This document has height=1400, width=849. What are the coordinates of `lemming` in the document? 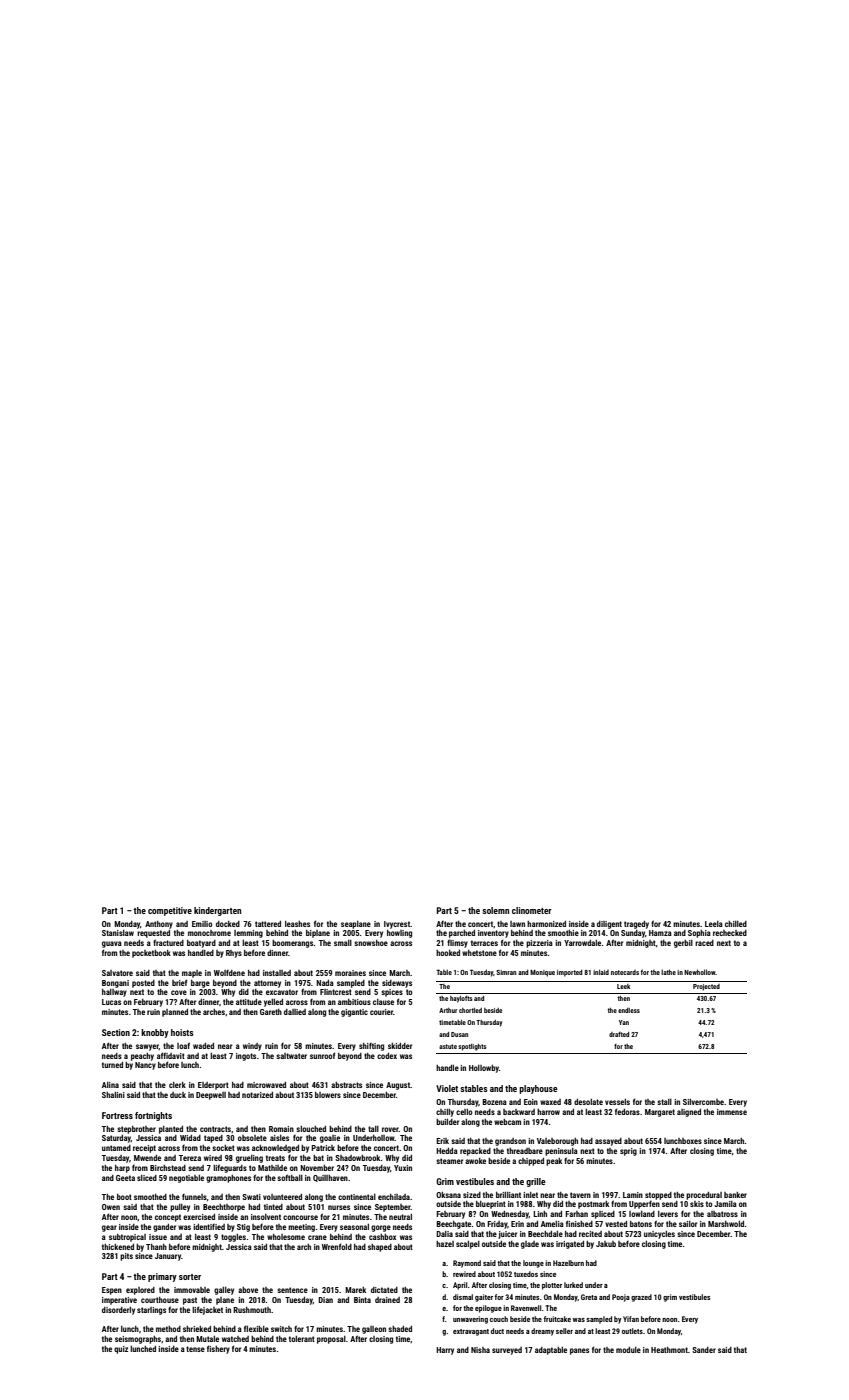 It's located at (248, 934).
